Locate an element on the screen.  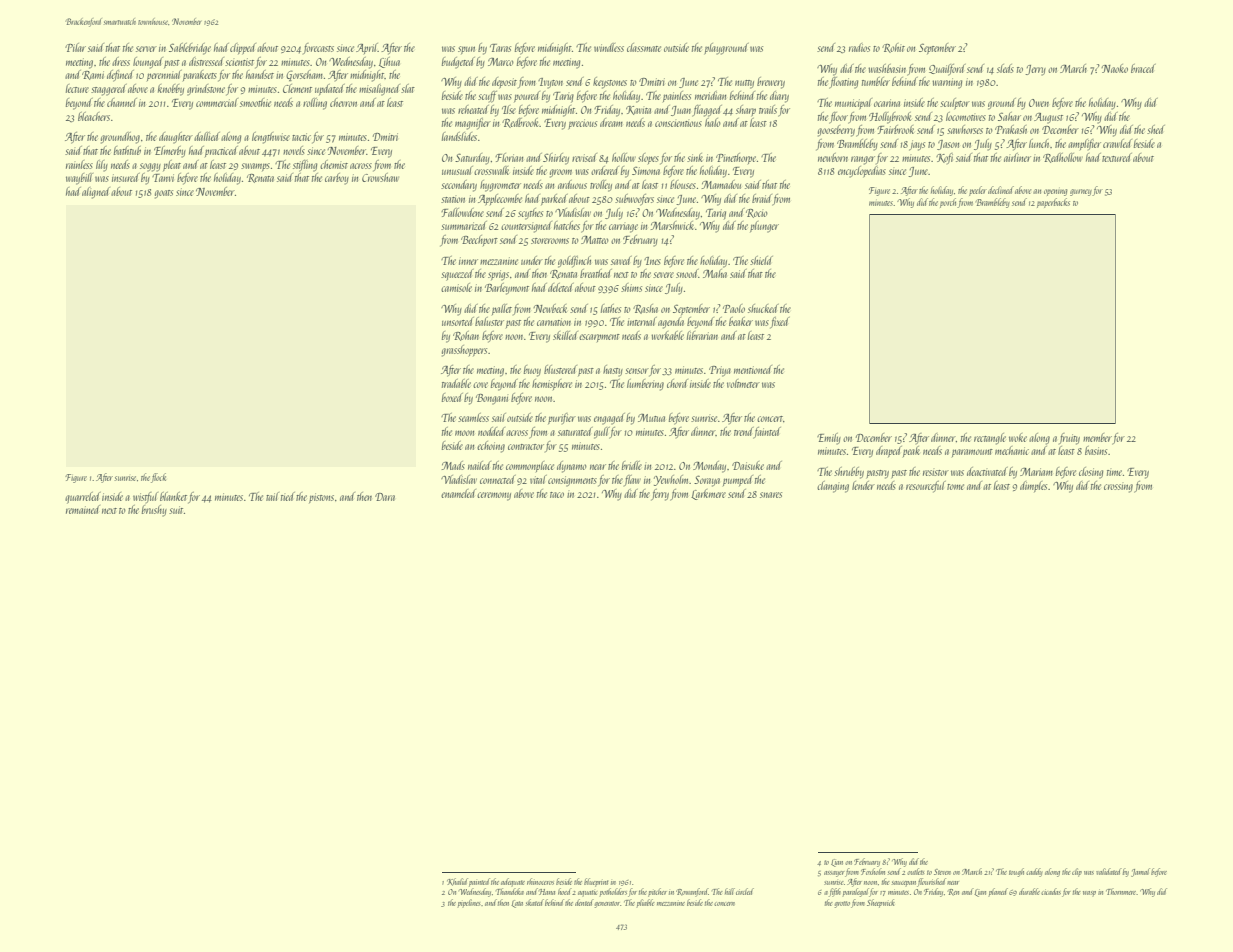
resistor is located at coordinates (936, 473).
